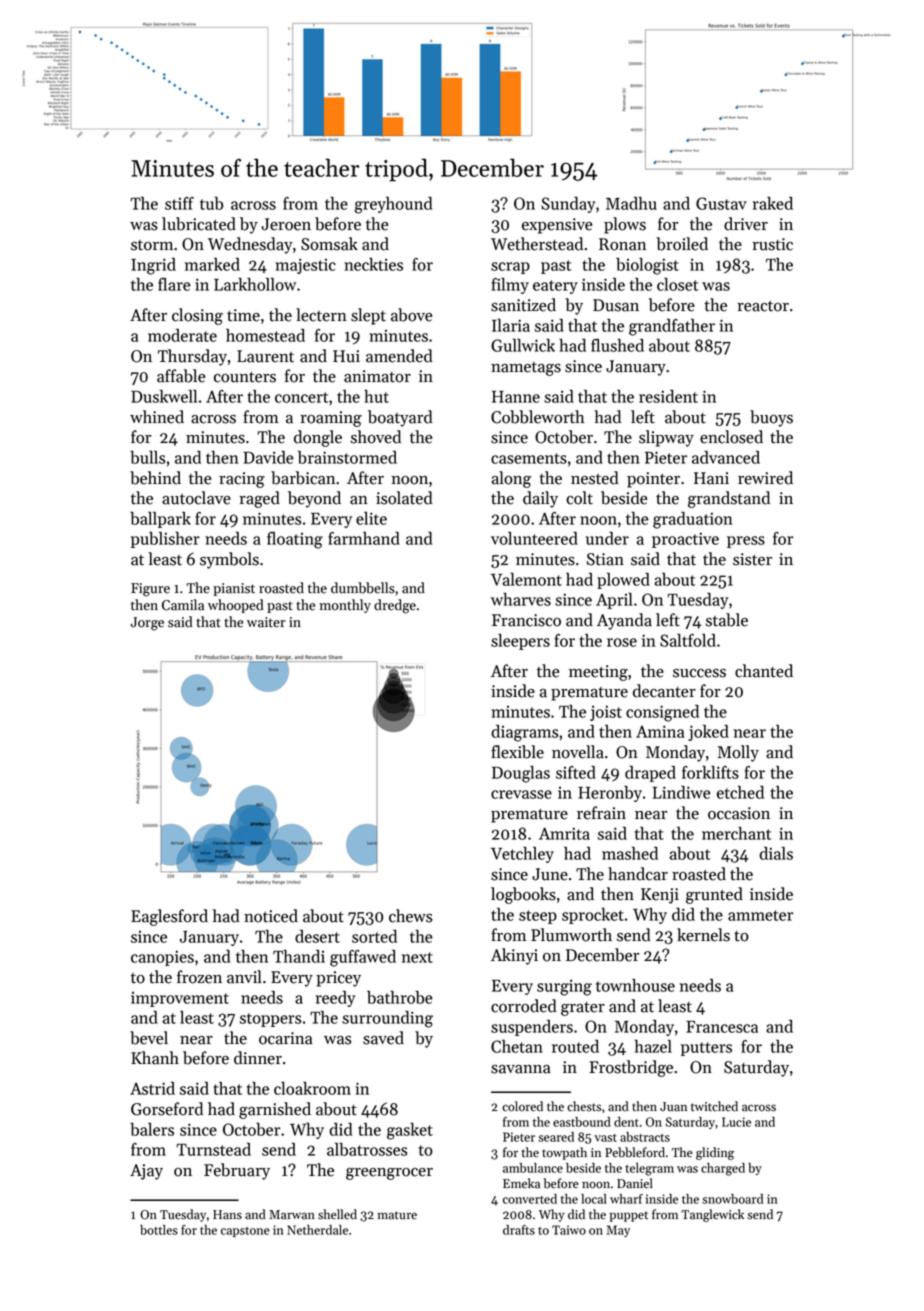 The width and height of the image is (924, 1311). What do you see at coordinates (760, 915) in the image?
I see `ammeter` at bounding box center [760, 915].
